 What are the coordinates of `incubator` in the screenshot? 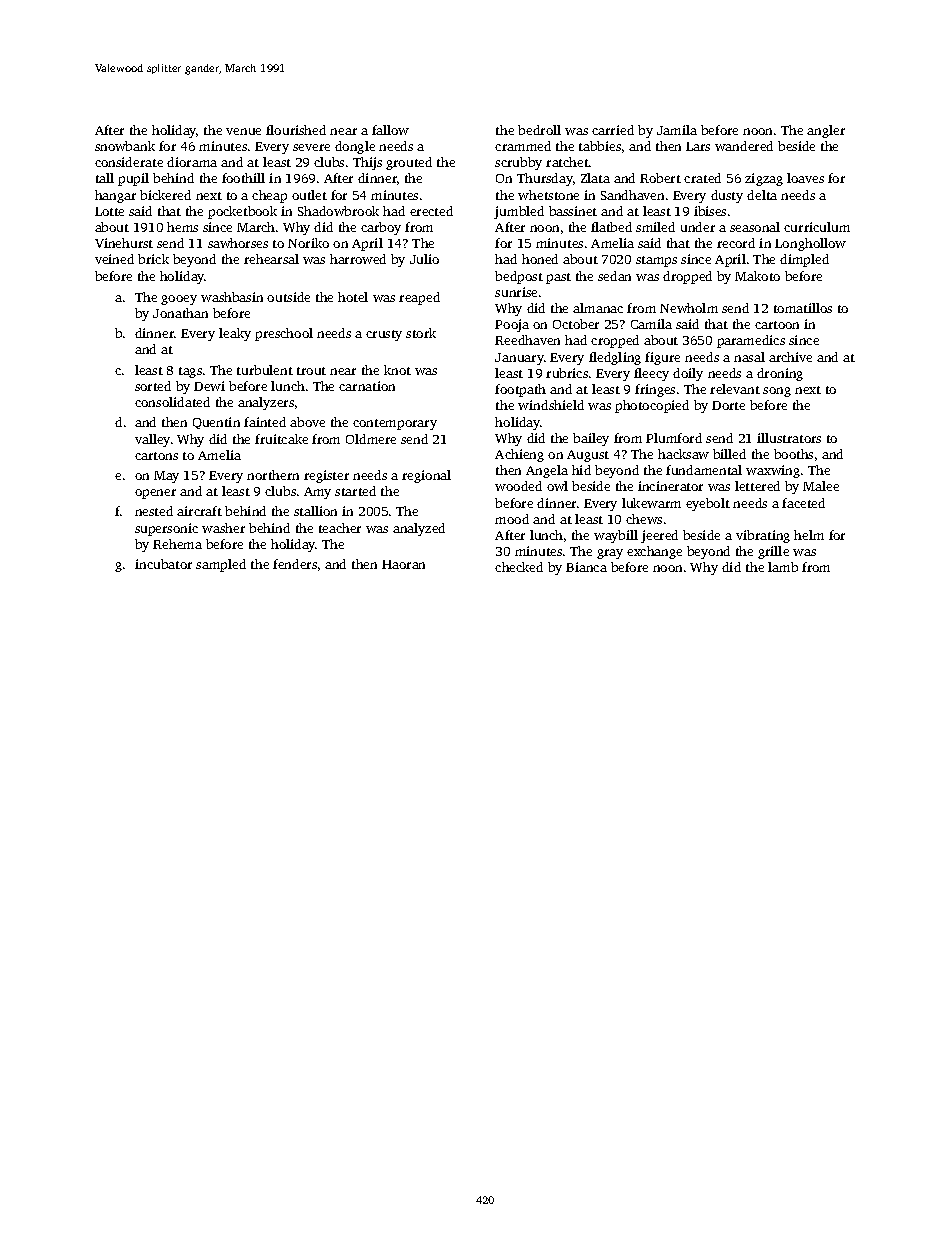 It's located at (163, 564).
